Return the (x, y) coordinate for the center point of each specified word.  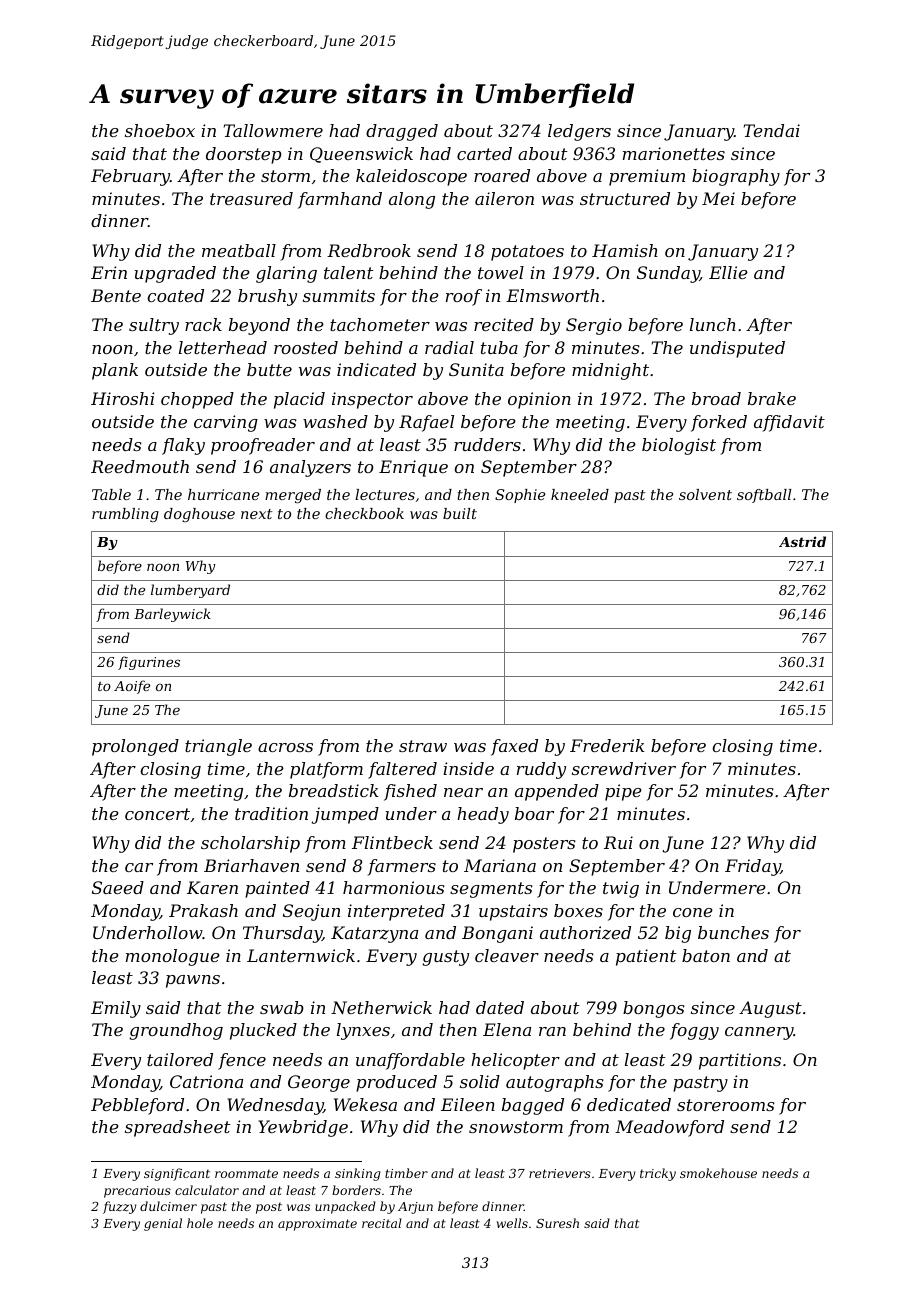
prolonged (135, 747)
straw (423, 746)
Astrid (802, 541)
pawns (193, 981)
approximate (317, 1225)
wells (512, 1223)
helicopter (515, 1061)
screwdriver (624, 768)
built (460, 513)
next (256, 514)
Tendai (771, 130)
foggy (694, 1031)
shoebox (160, 130)
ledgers (579, 132)
